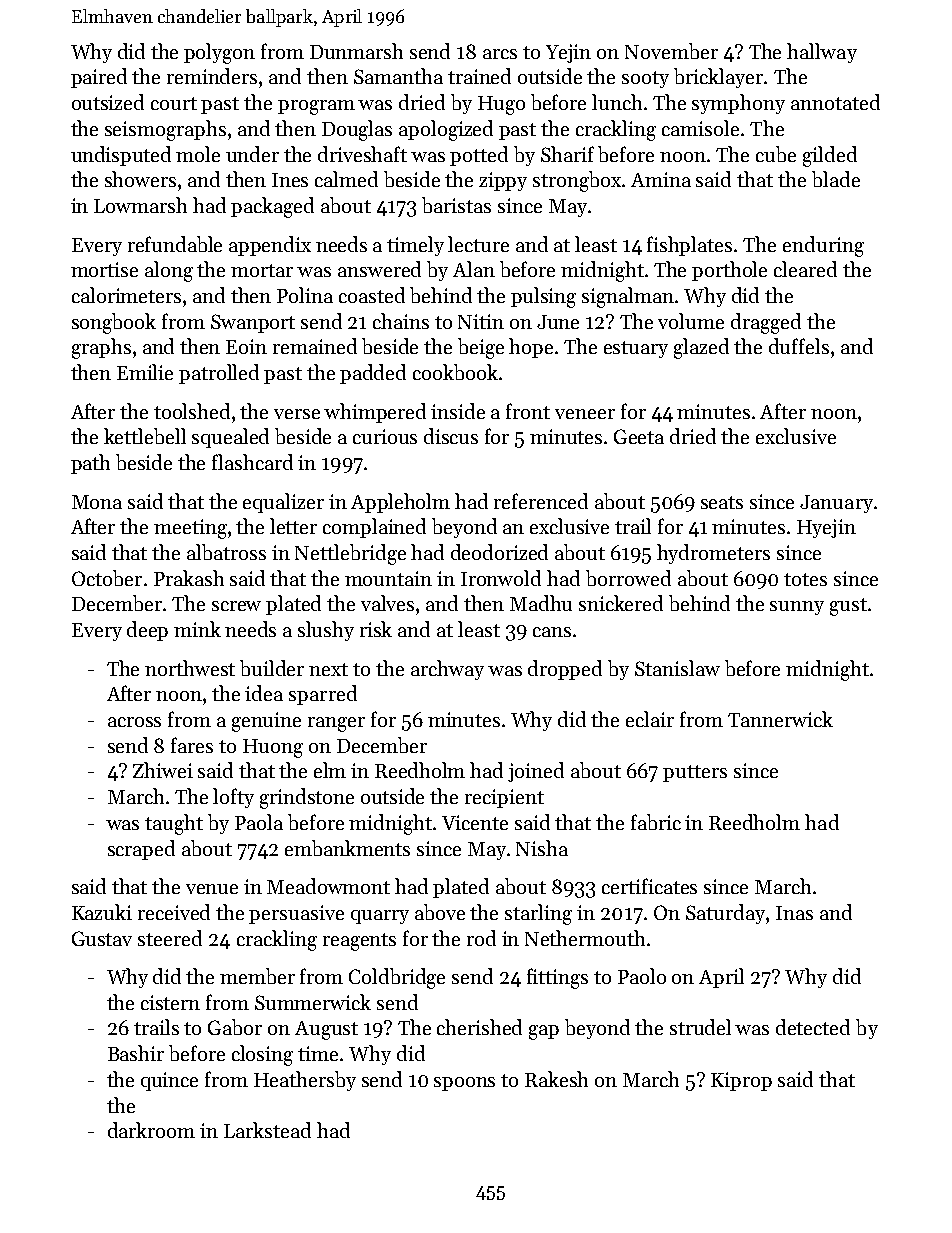 The height and width of the image is (1233, 952). I want to click on Nisha, so click(542, 848).
